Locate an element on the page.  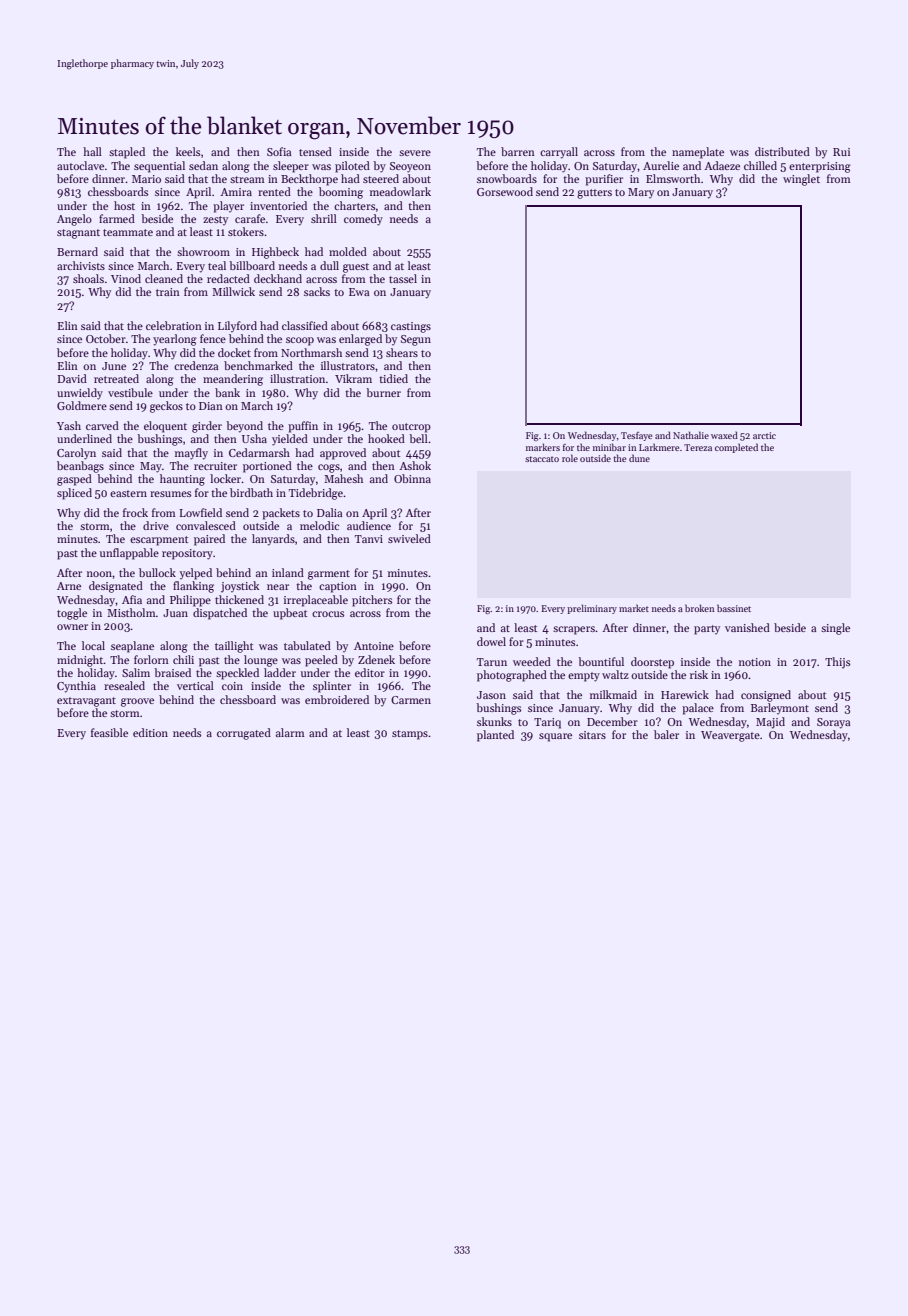
edition is located at coordinates (150, 732).
